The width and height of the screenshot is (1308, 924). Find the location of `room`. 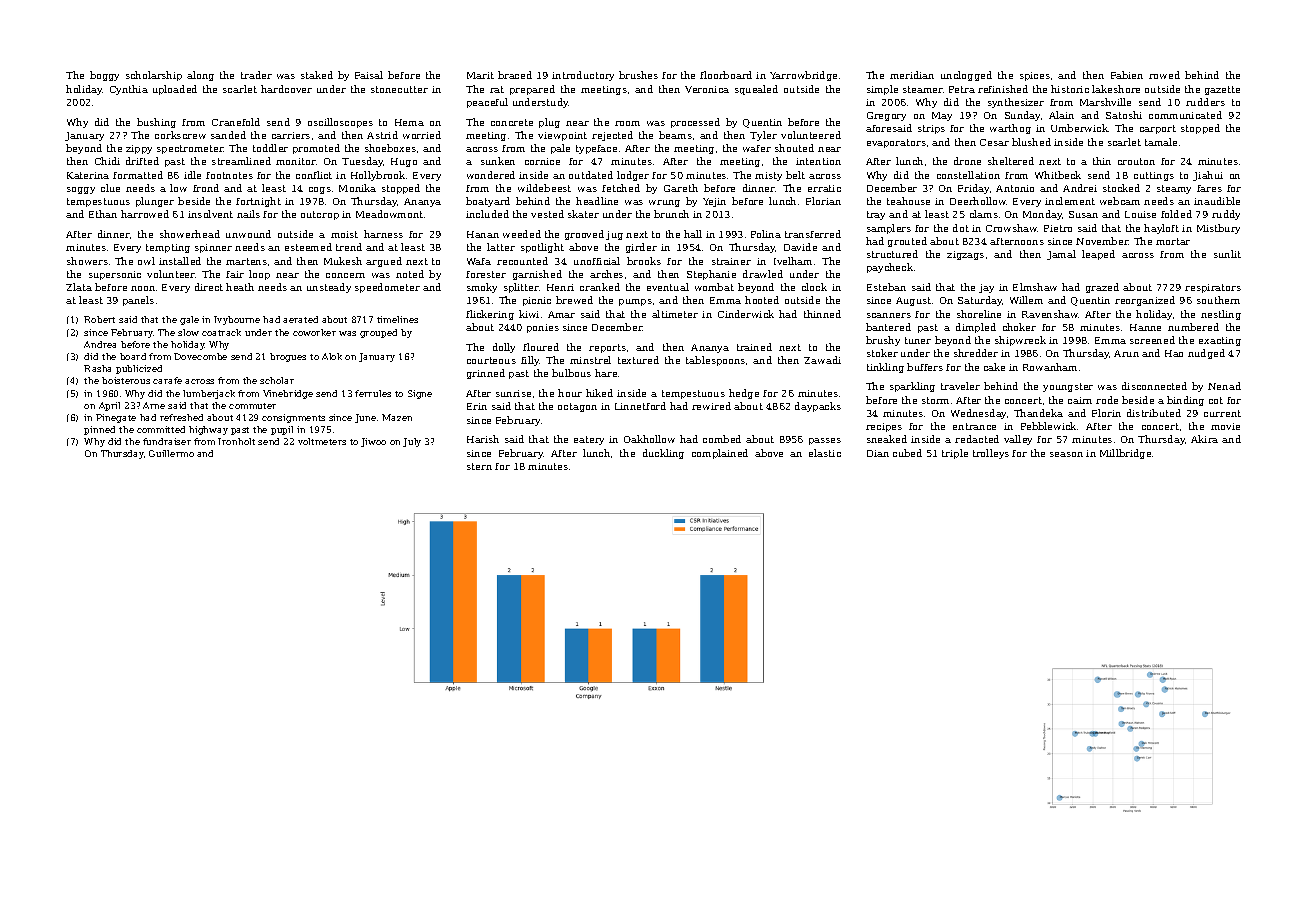

room is located at coordinates (627, 123).
